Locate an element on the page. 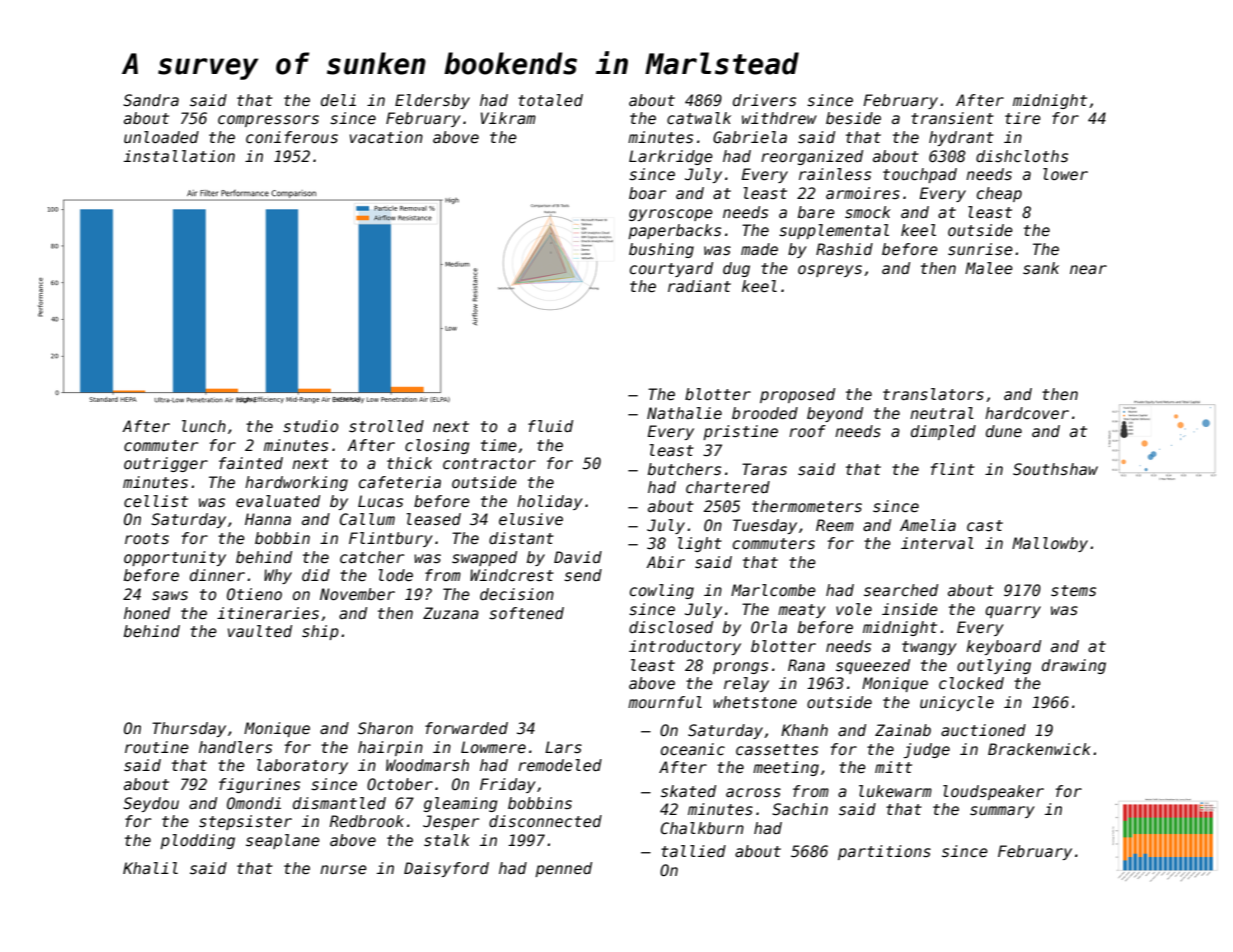 The height and width of the image is (952, 1233). twangy is located at coordinates (929, 648).
